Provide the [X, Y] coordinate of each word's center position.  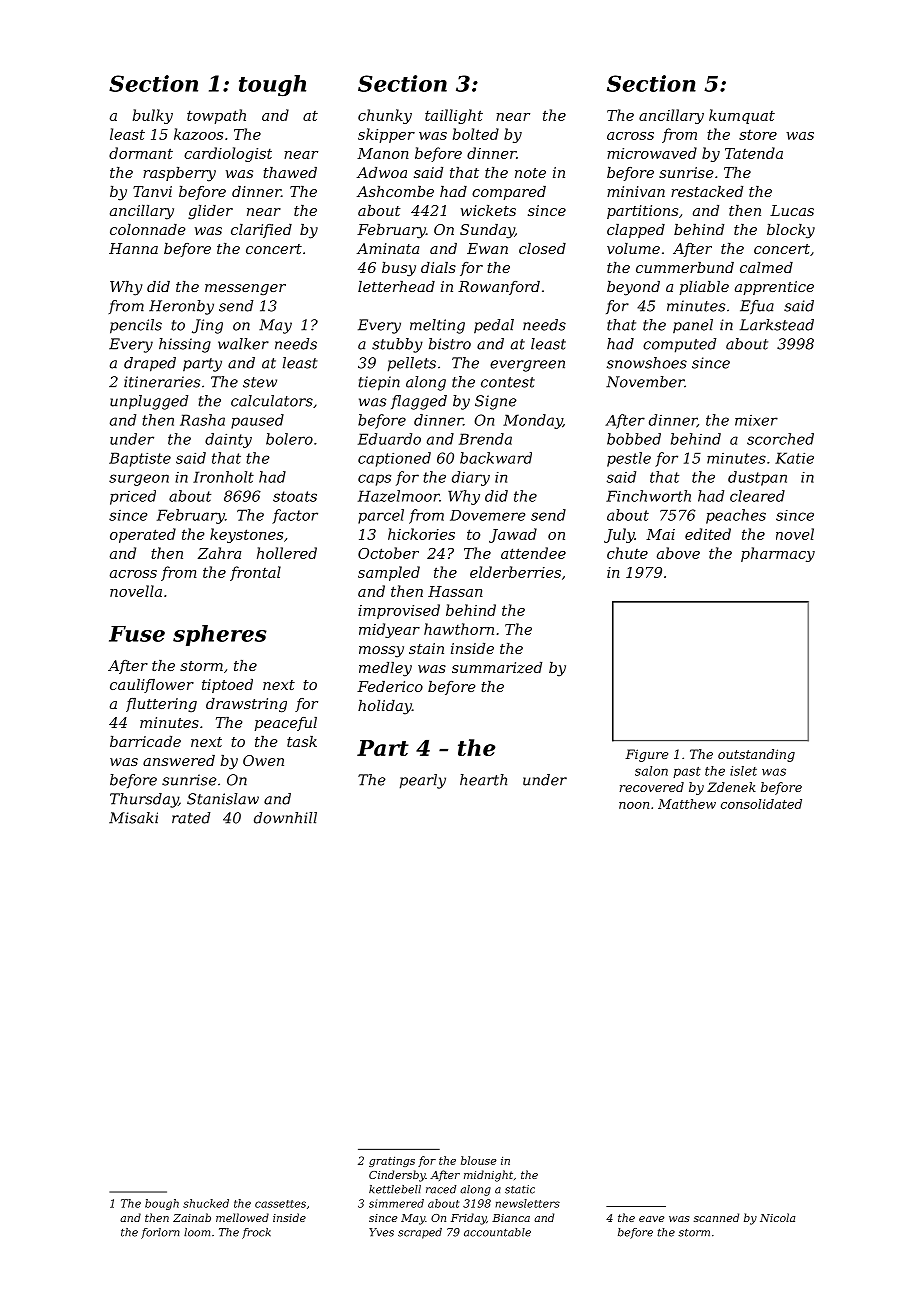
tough [272, 86]
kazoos [198, 134]
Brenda [485, 439]
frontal [255, 573]
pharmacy [778, 554]
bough [162, 1204]
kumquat [742, 116]
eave [651, 1219]
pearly [423, 781]
